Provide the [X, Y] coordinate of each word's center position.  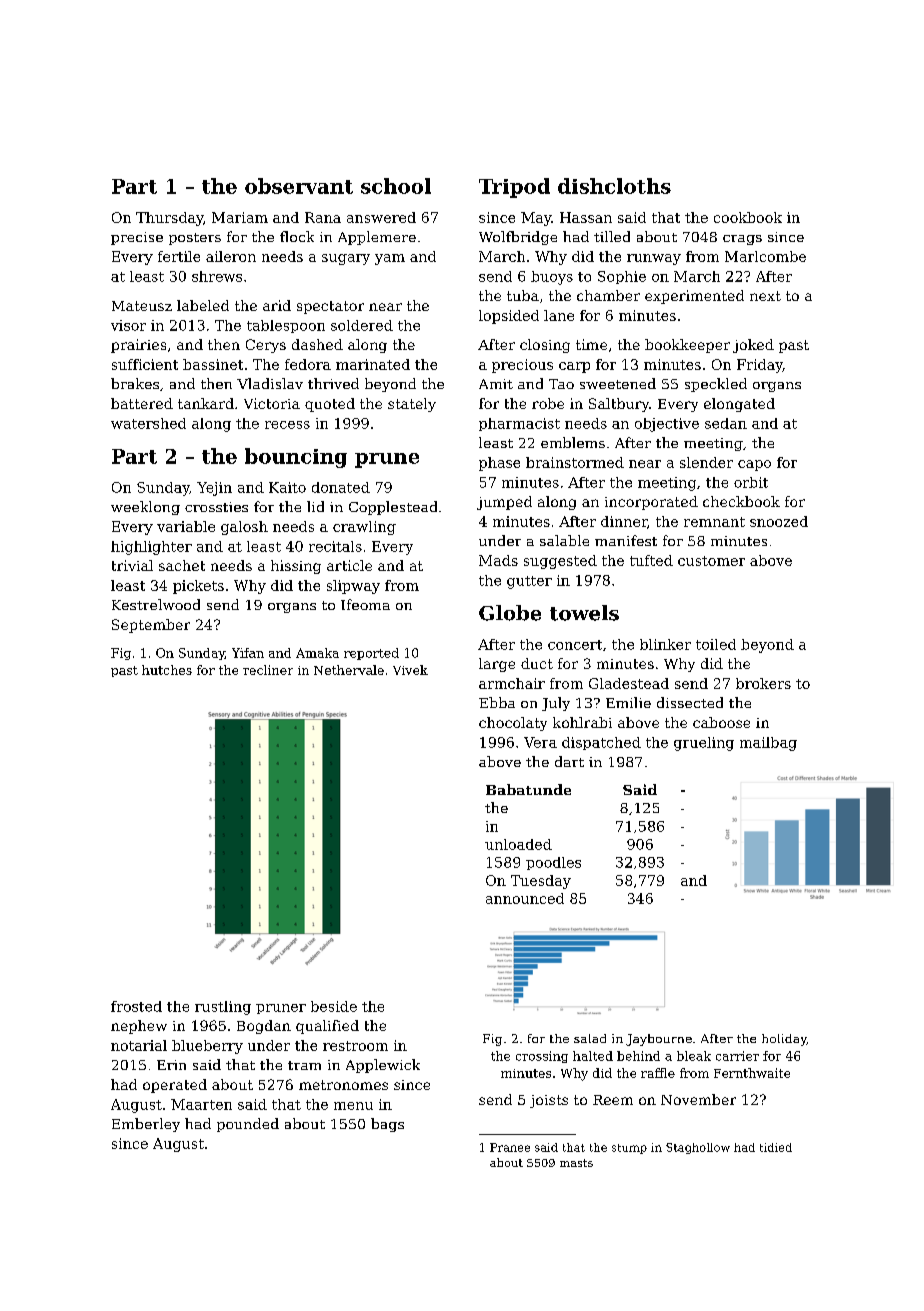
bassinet [213, 364]
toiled [716, 644]
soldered [362, 325]
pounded [248, 1125]
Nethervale [349, 670]
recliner [268, 670]
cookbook [748, 217]
